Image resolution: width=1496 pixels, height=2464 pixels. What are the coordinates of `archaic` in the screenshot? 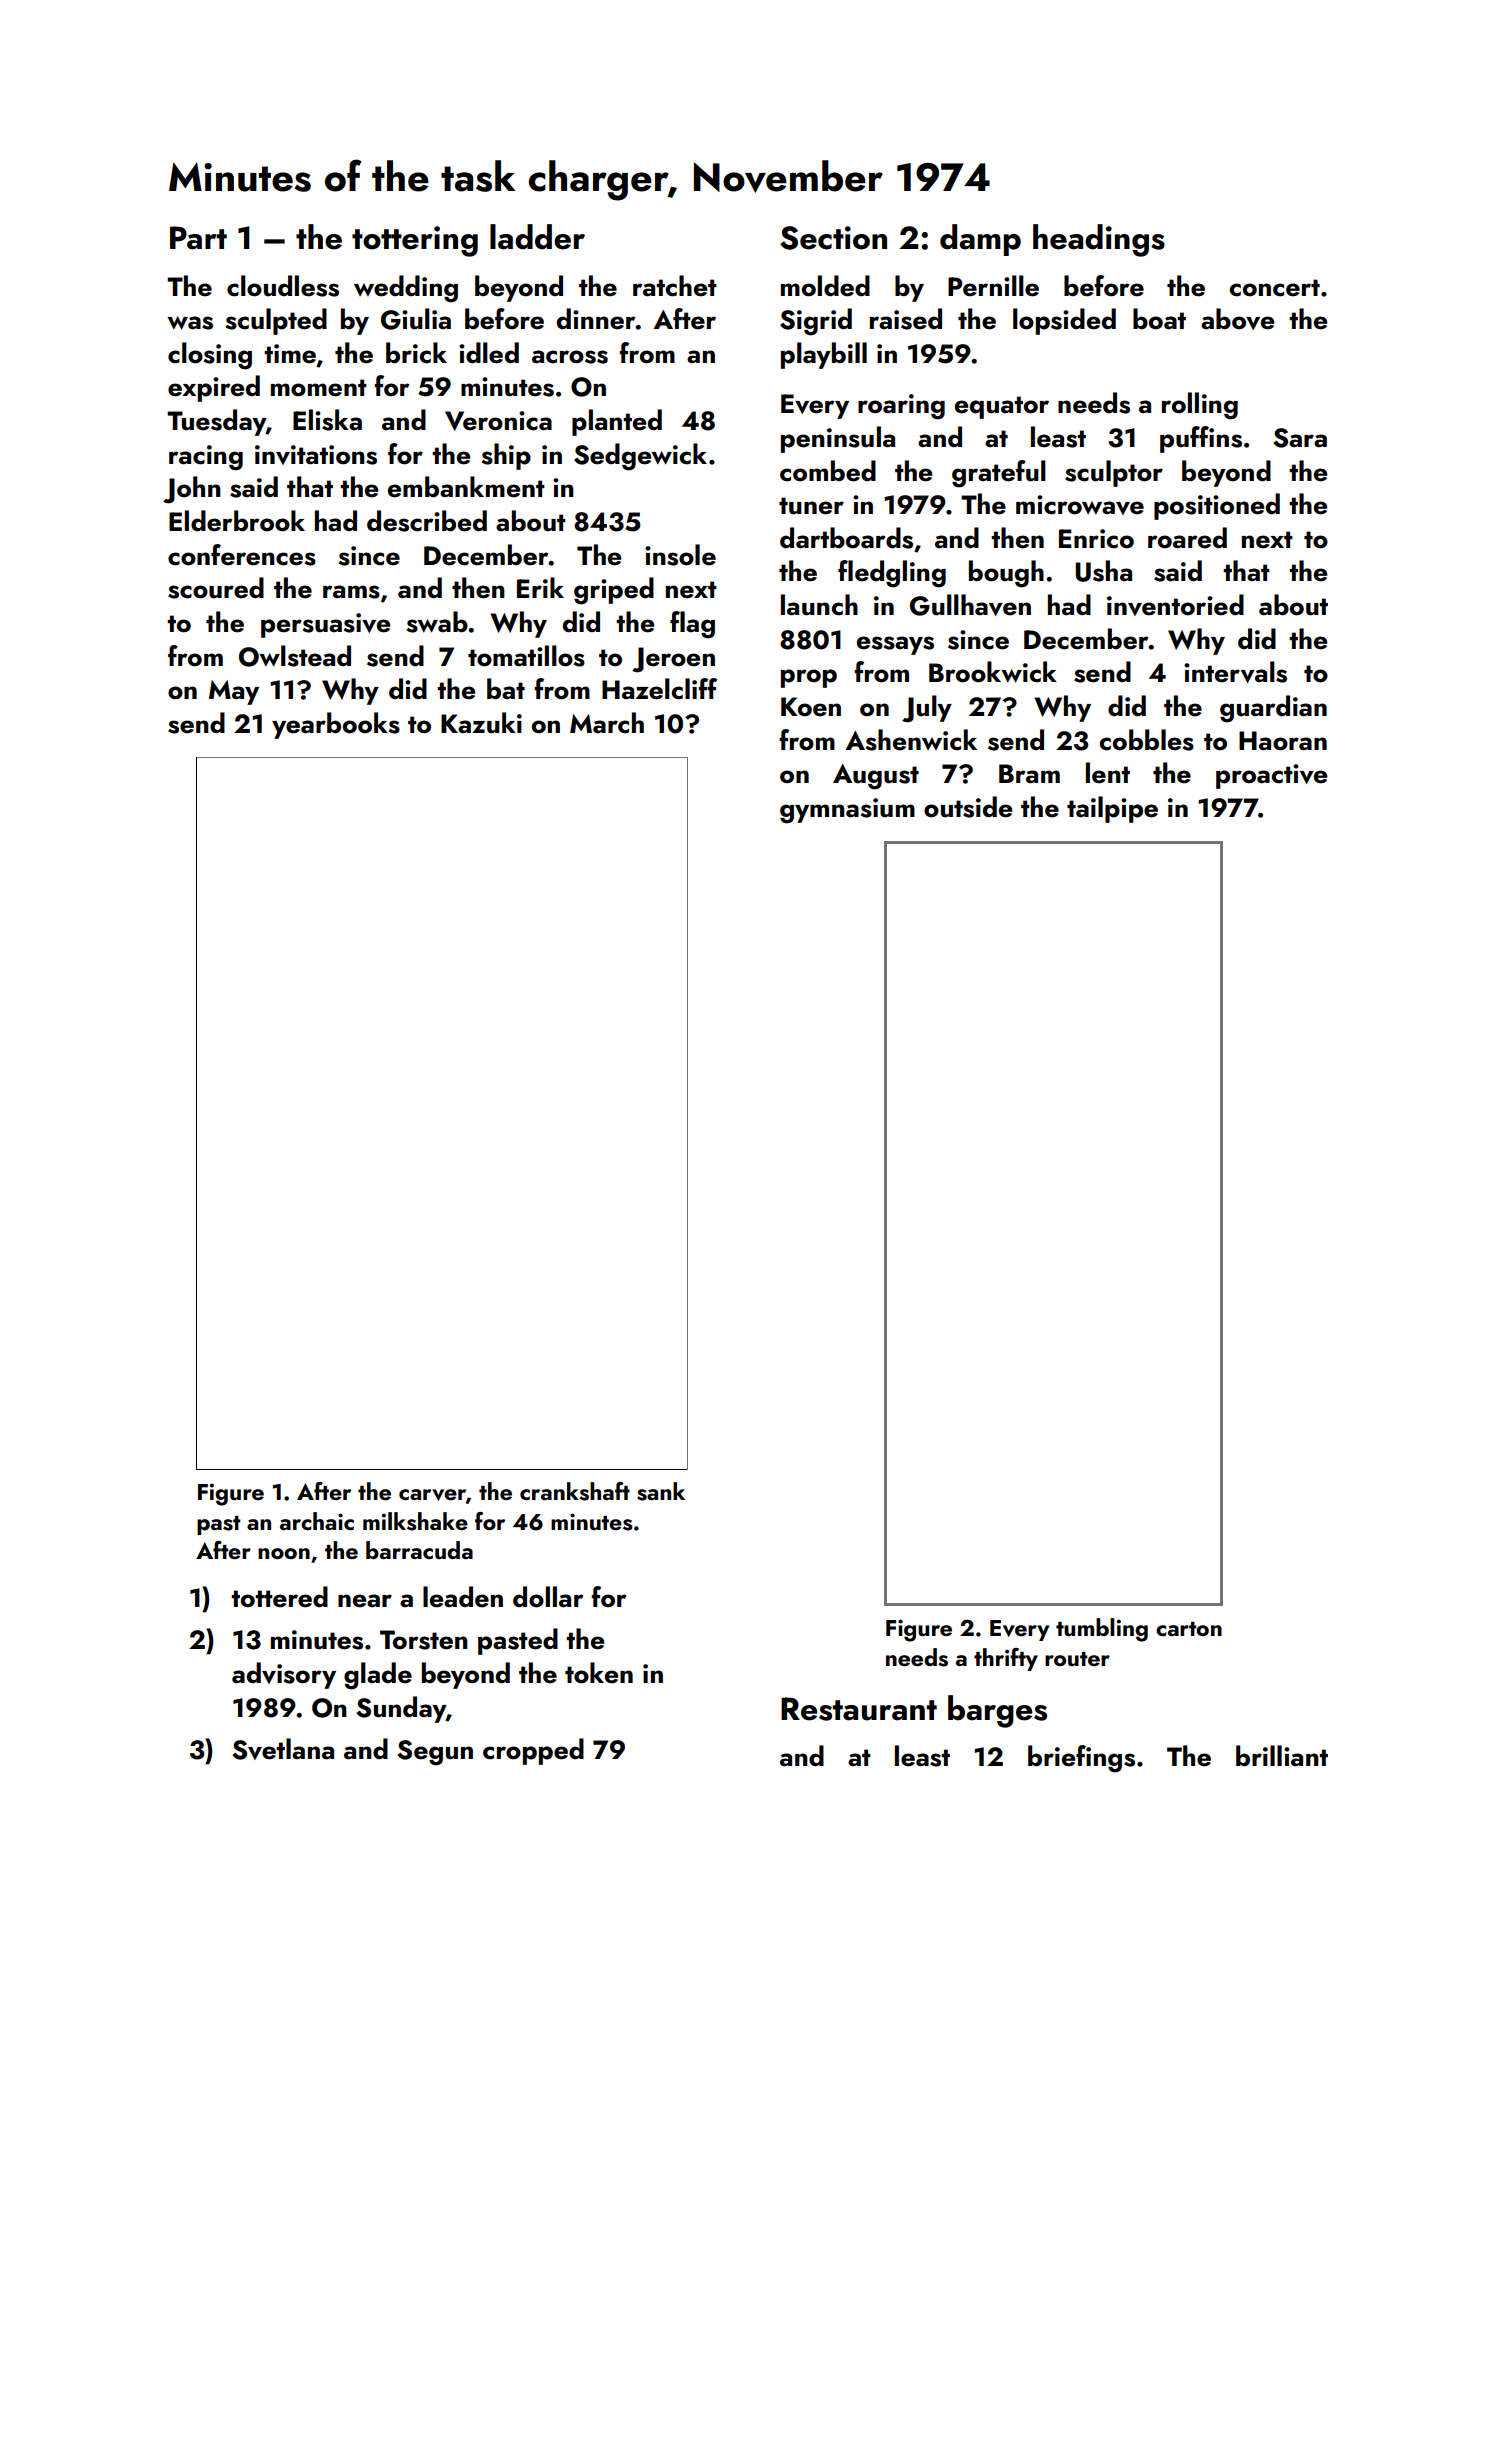 It's located at (317, 1521).
